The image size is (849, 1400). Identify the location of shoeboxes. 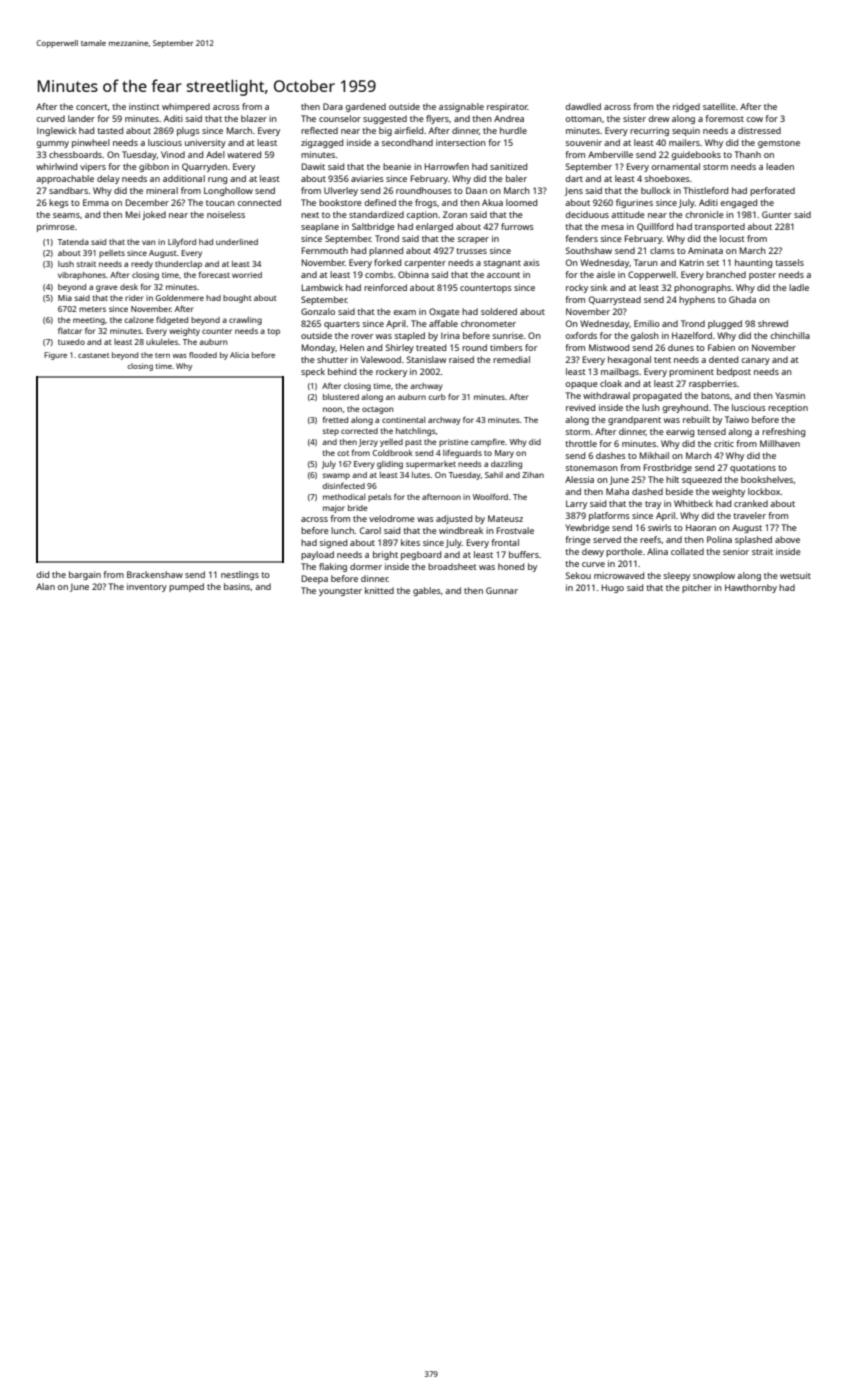
(667, 178).
